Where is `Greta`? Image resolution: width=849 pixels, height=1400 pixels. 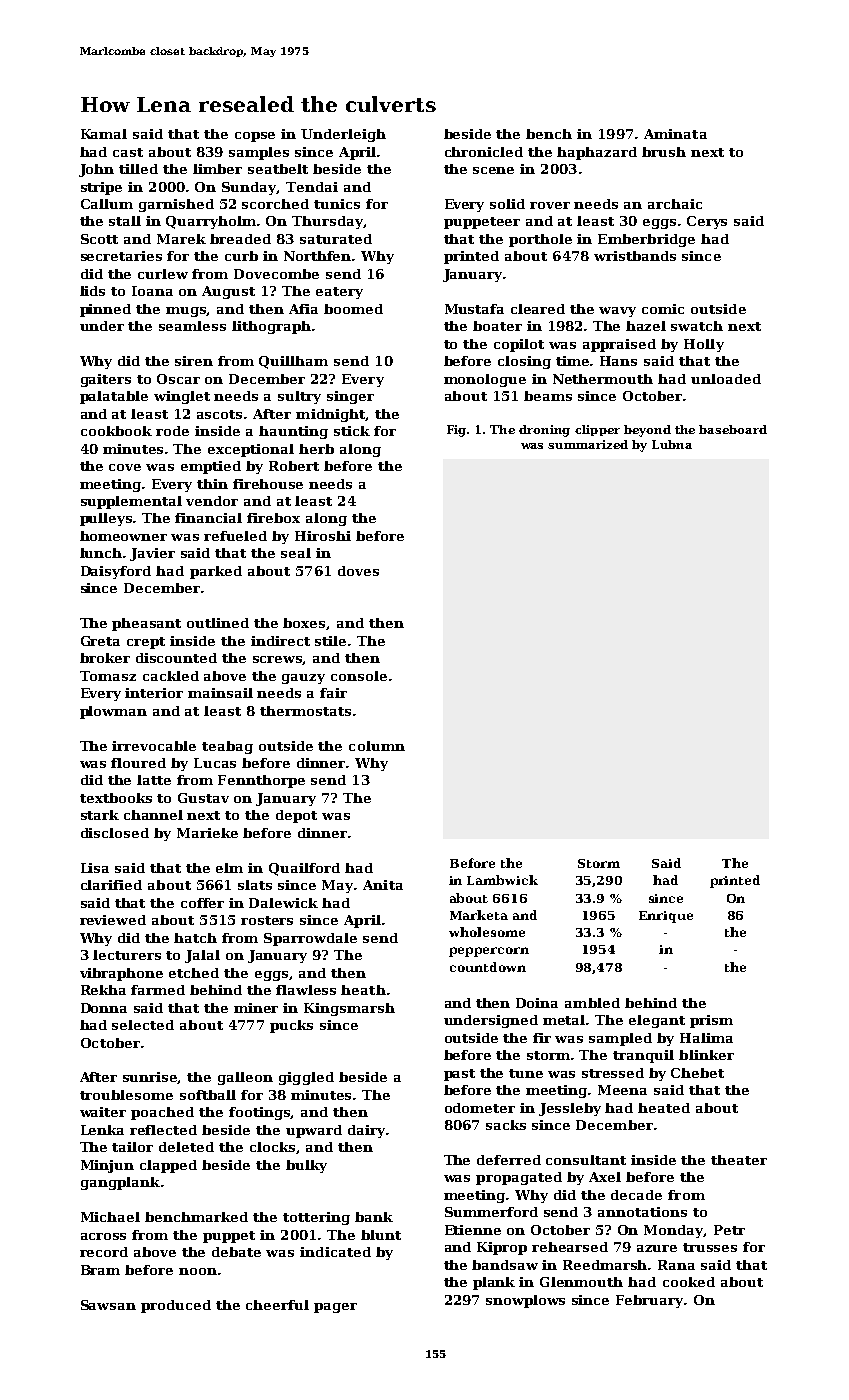
Greta is located at coordinates (100, 641).
